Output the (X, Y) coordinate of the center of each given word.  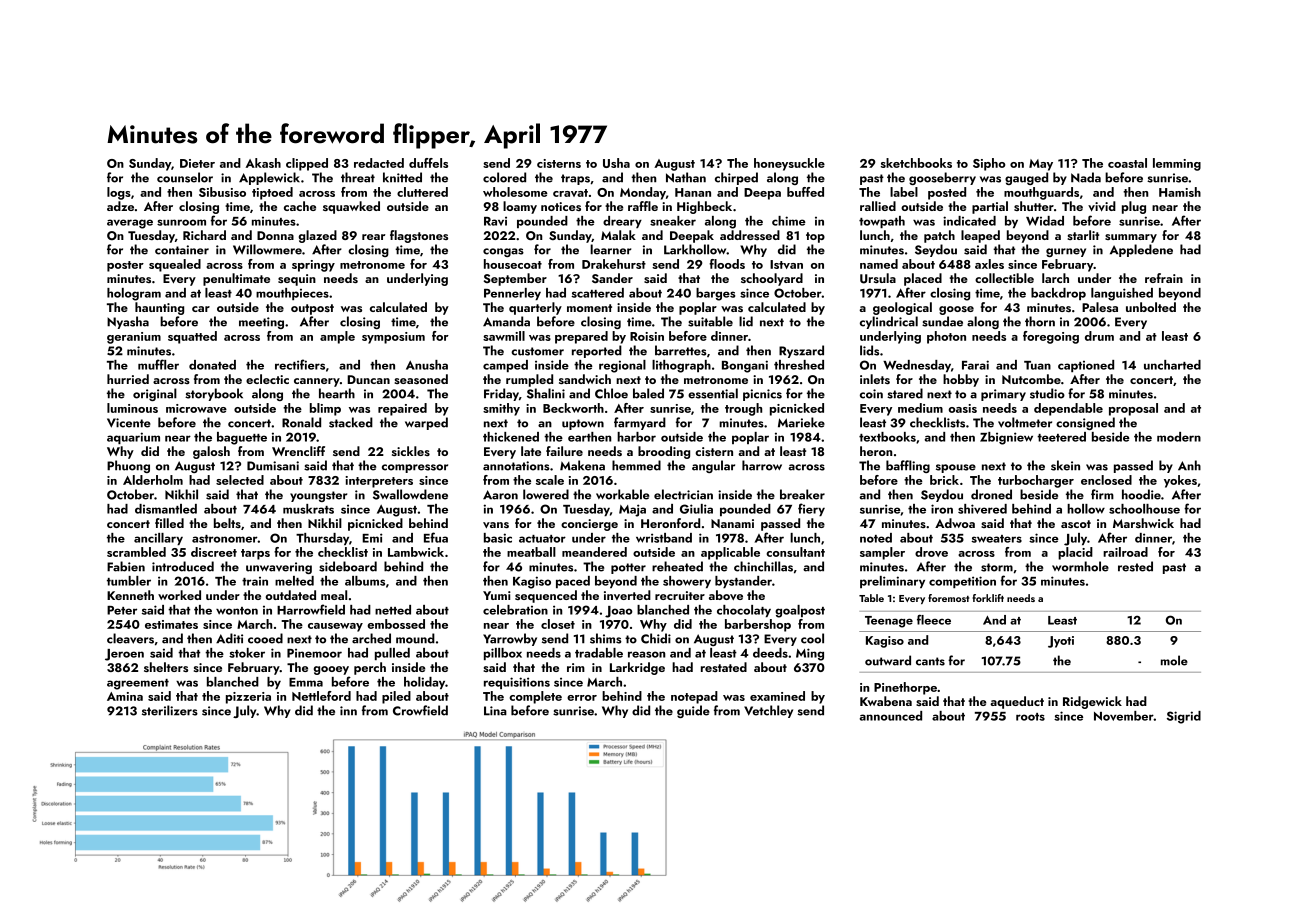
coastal (1127, 163)
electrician (683, 494)
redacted (379, 163)
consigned (1085, 423)
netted (393, 610)
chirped (736, 178)
